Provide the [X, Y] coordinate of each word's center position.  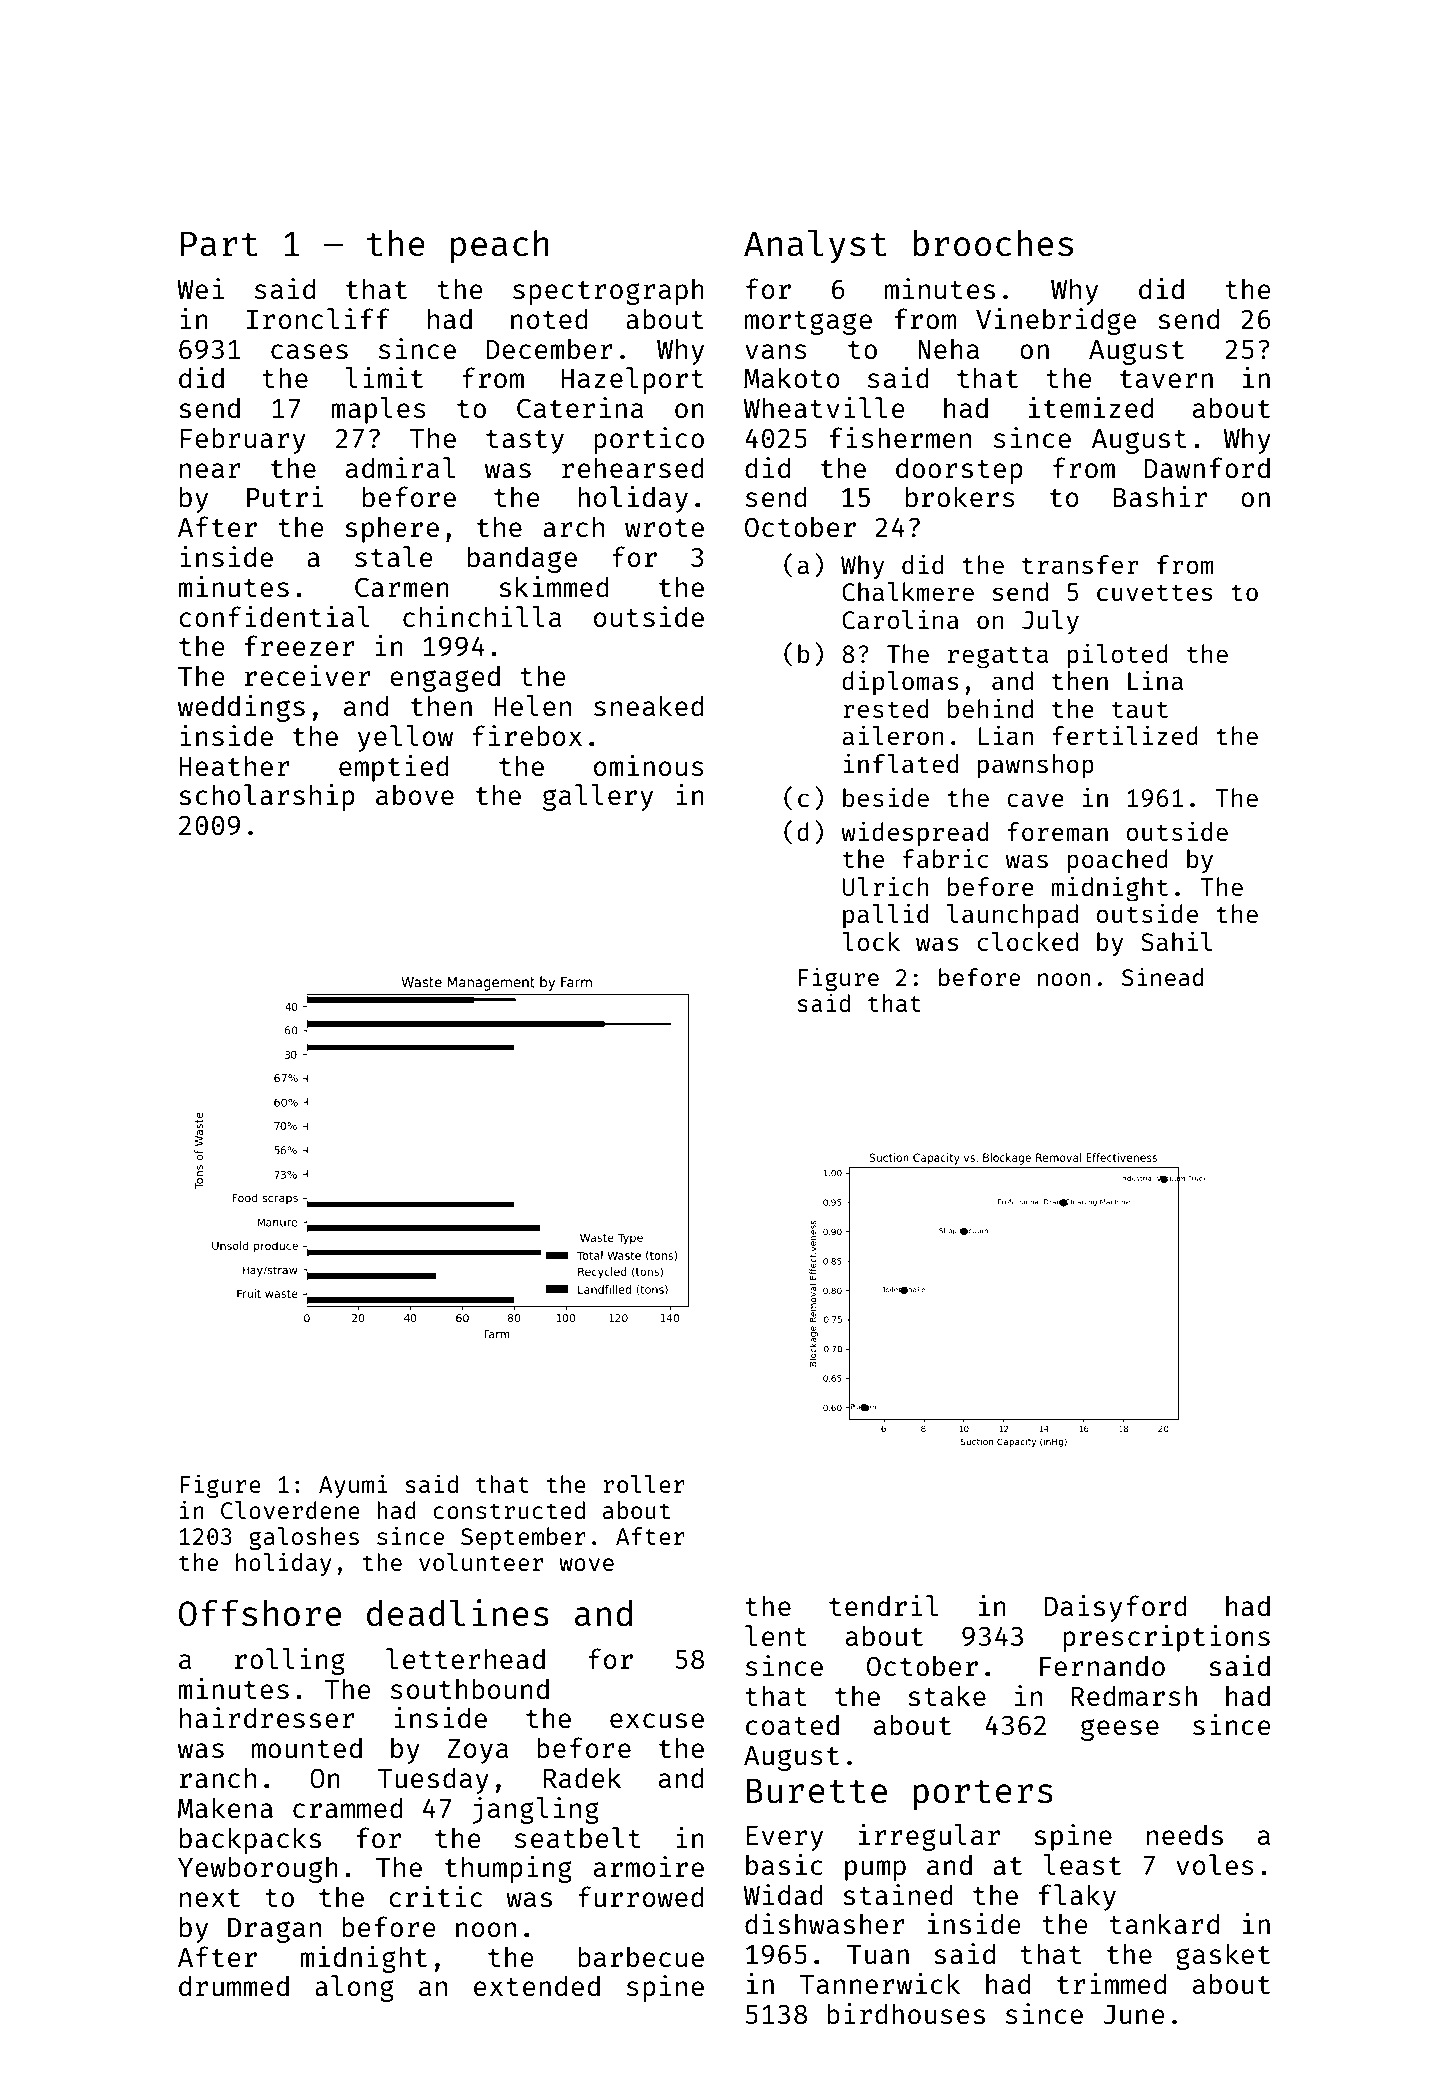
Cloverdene [290, 1510]
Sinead [1162, 976]
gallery [598, 797]
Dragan [274, 1930]
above [415, 794]
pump [875, 1870]
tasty [525, 442]
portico [649, 440]
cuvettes [1154, 592]
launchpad [1012, 916]
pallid [885, 915]
